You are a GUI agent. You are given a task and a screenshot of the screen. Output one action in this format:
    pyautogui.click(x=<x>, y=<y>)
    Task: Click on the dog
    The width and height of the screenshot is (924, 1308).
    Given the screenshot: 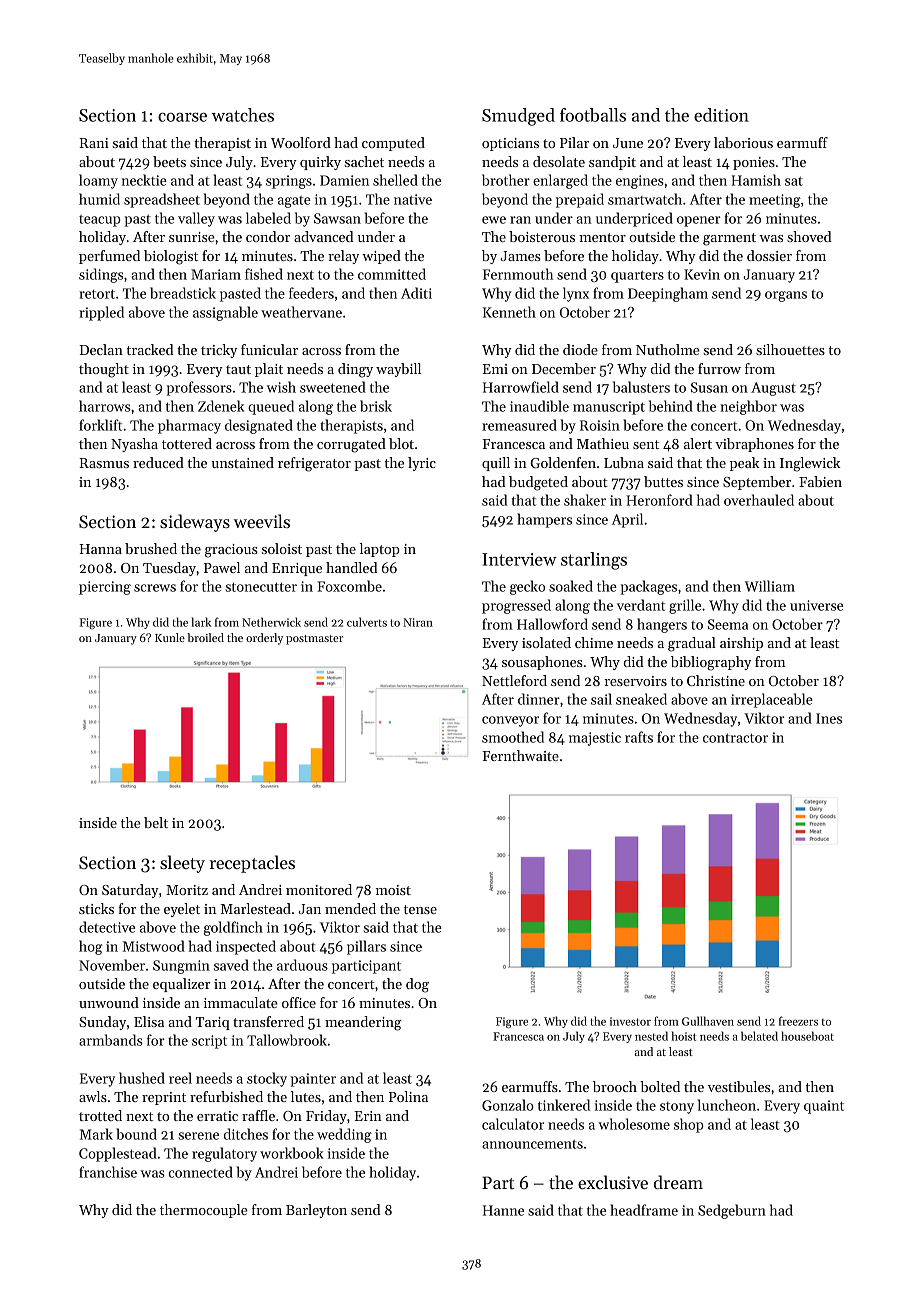 What is the action you would take?
    pyautogui.click(x=417, y=985)
